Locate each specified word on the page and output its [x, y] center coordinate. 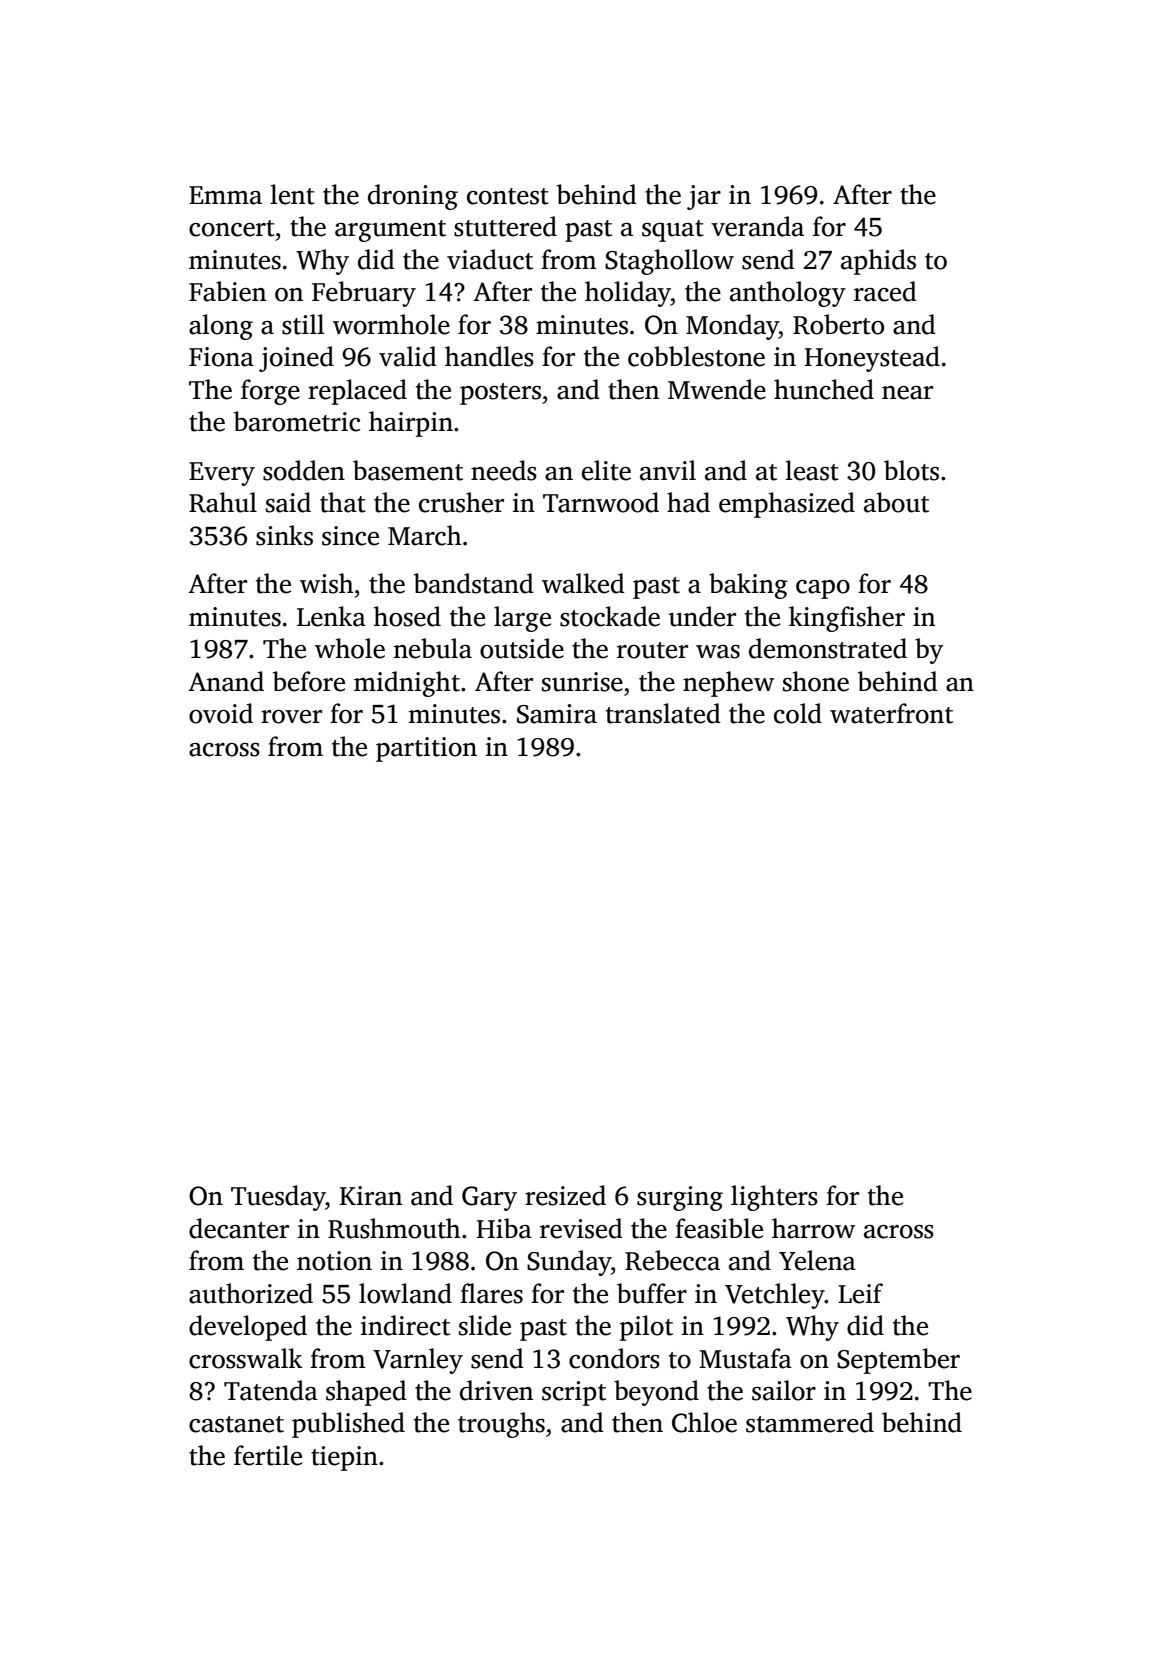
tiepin [344, 1458]
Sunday [569, 1263]
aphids [878, 262]
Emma [225, 195]
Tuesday [278, 1198]
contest [508, 196]
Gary [489, 1198]
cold [798, 713]
